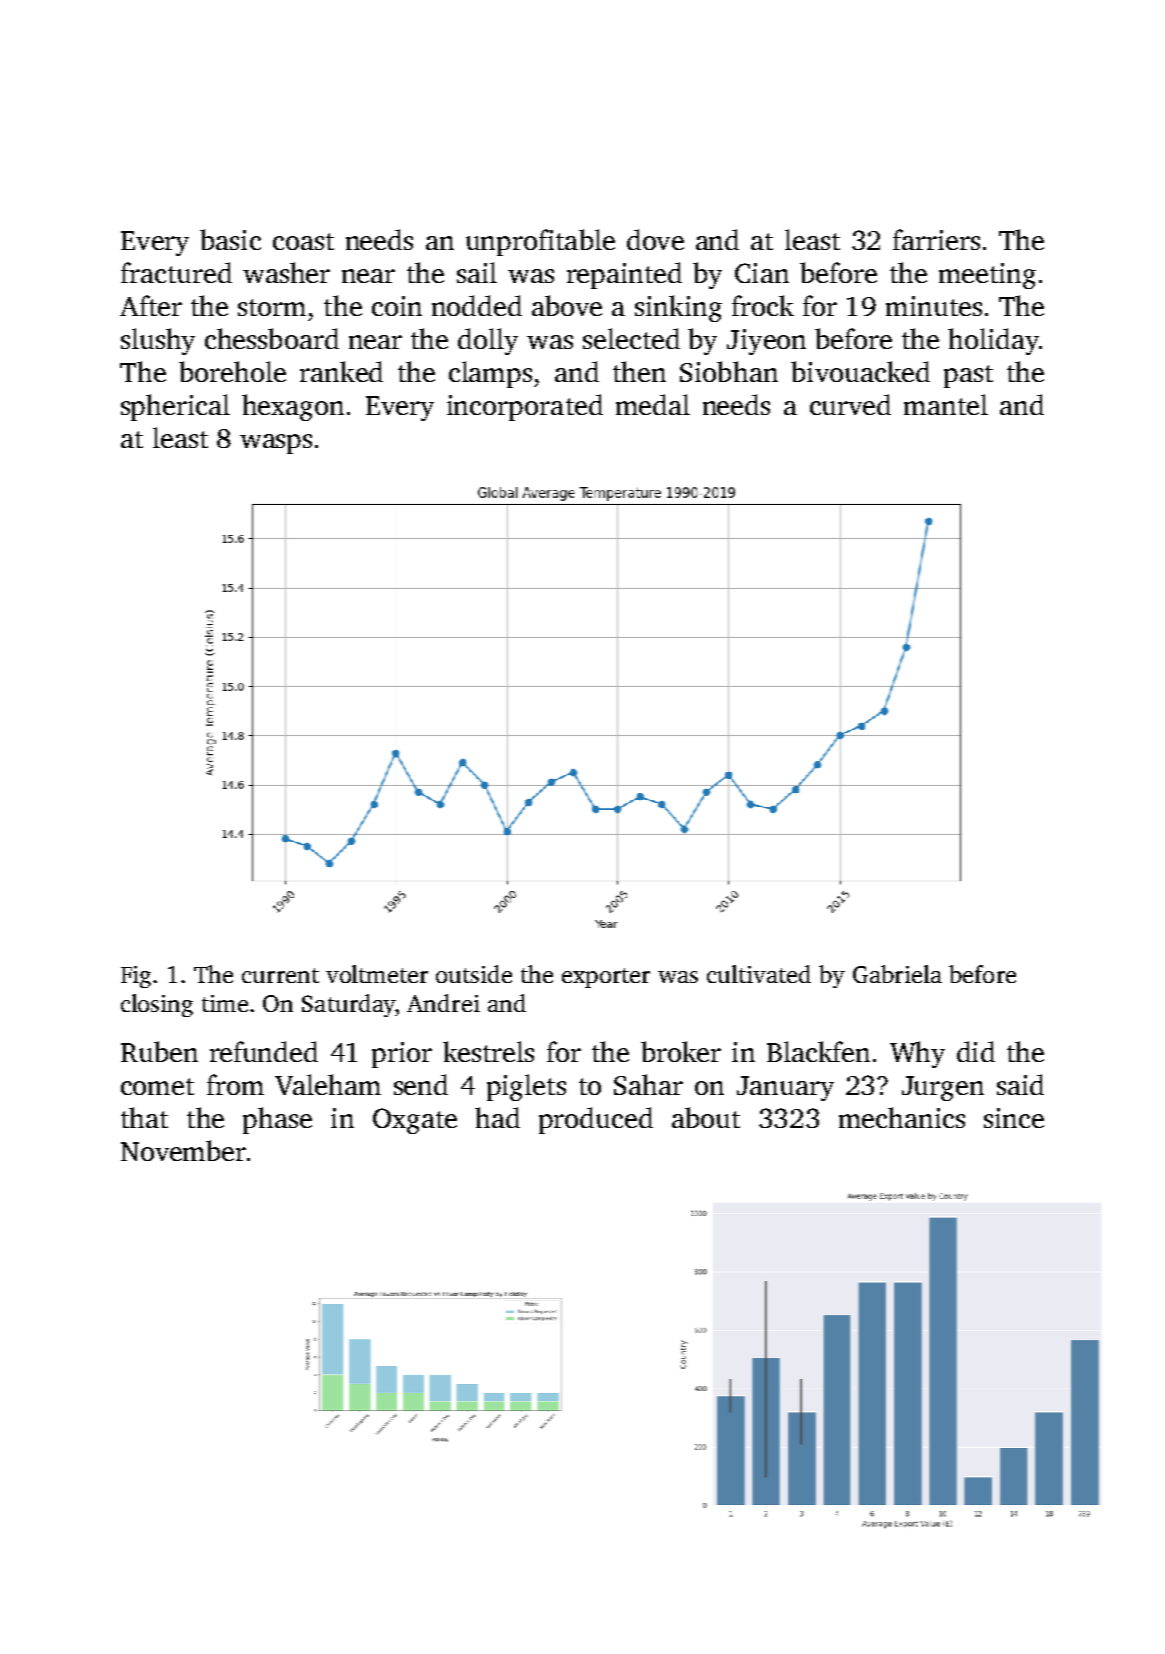  I want to click on that, so click(144, 1117).
